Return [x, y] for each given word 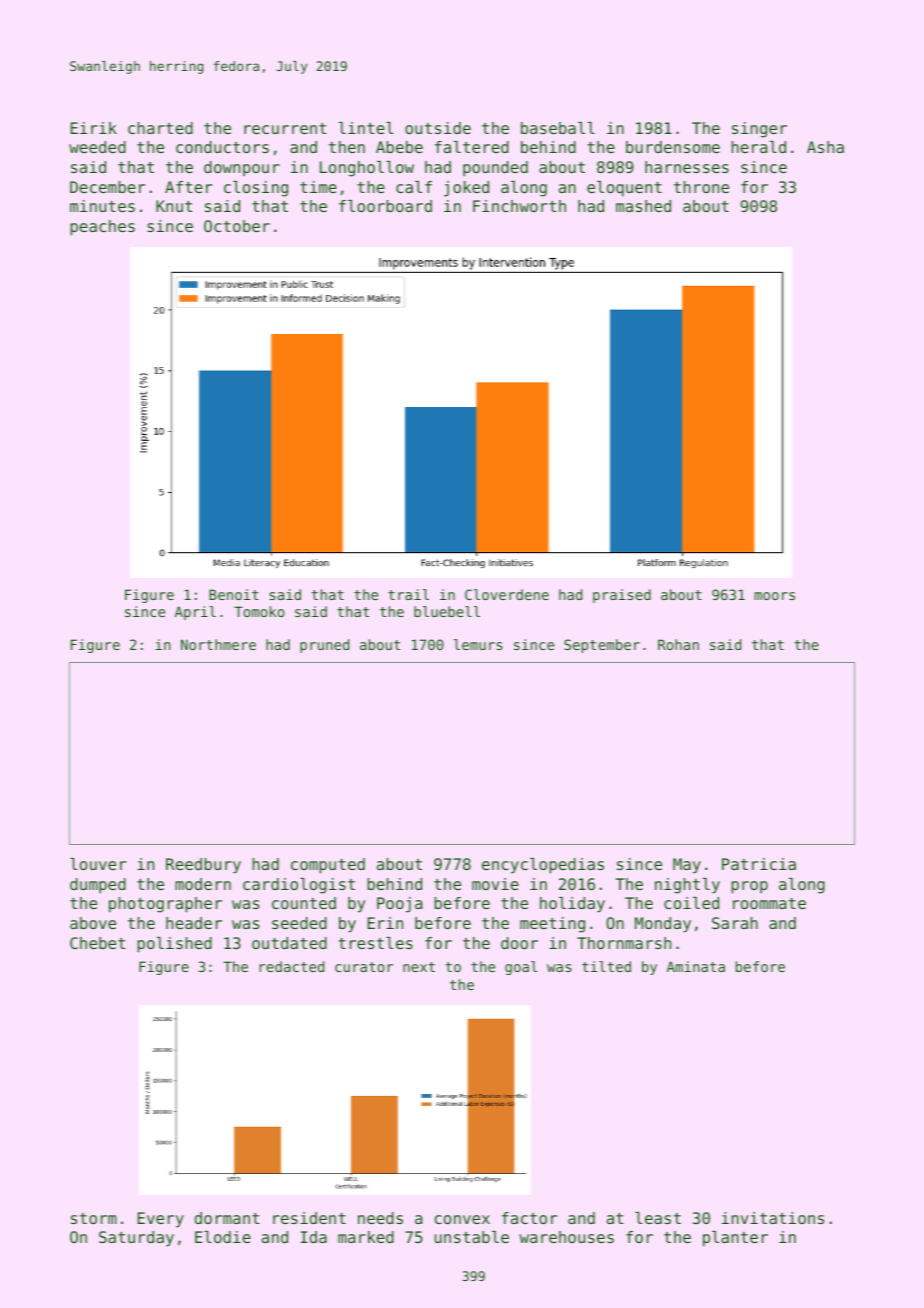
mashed [643, 206]
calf [414, 187]
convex [462, 1219]
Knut [174, 206]
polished [174, 945]
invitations [773, 1218]
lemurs [478, 644]
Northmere [218, 644]
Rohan [678, 644]
